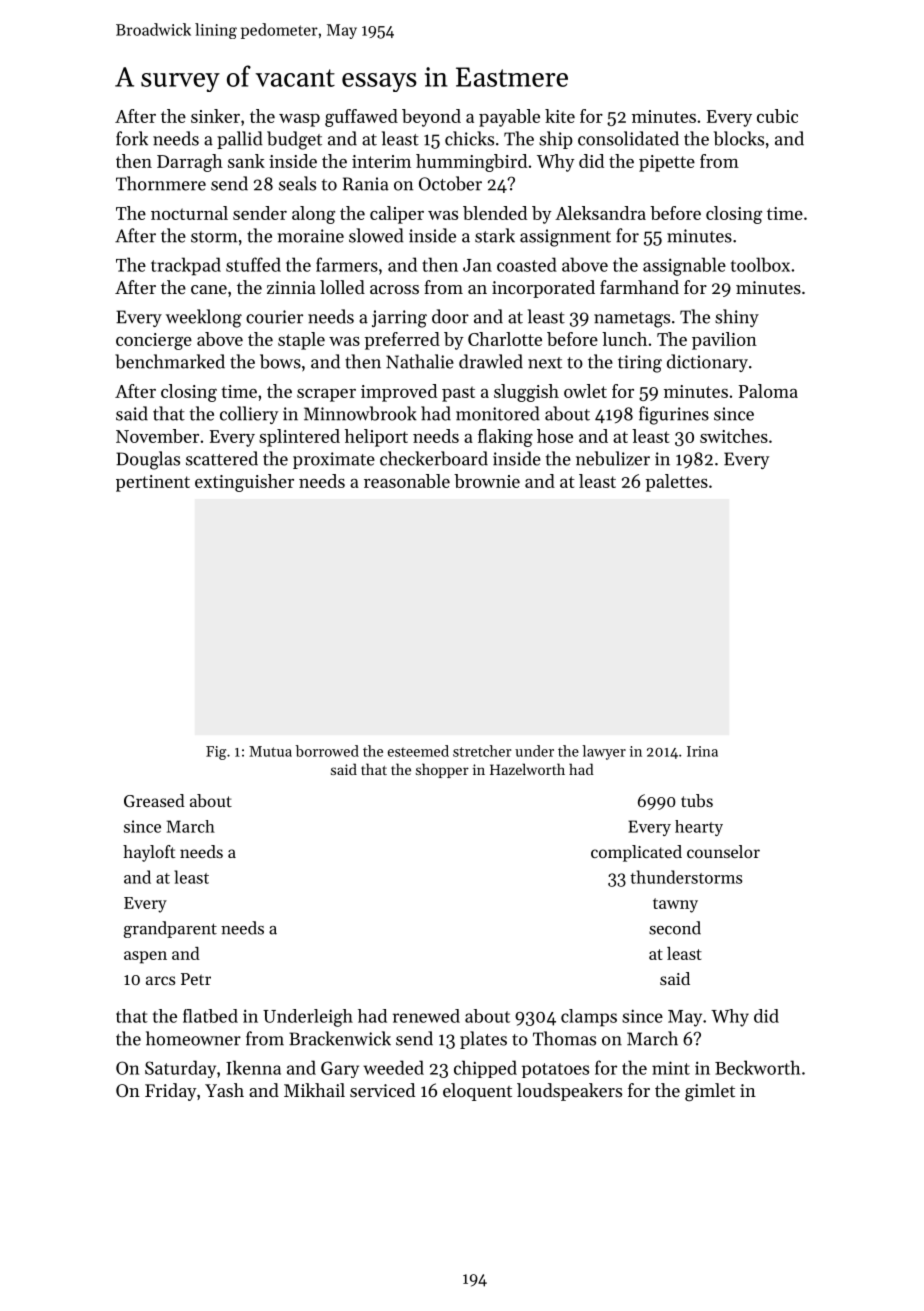 The width and height of the document is (924, 1311). Describe the element at coordinates (426, 1016) in the document. I see `renewed` at that location.
